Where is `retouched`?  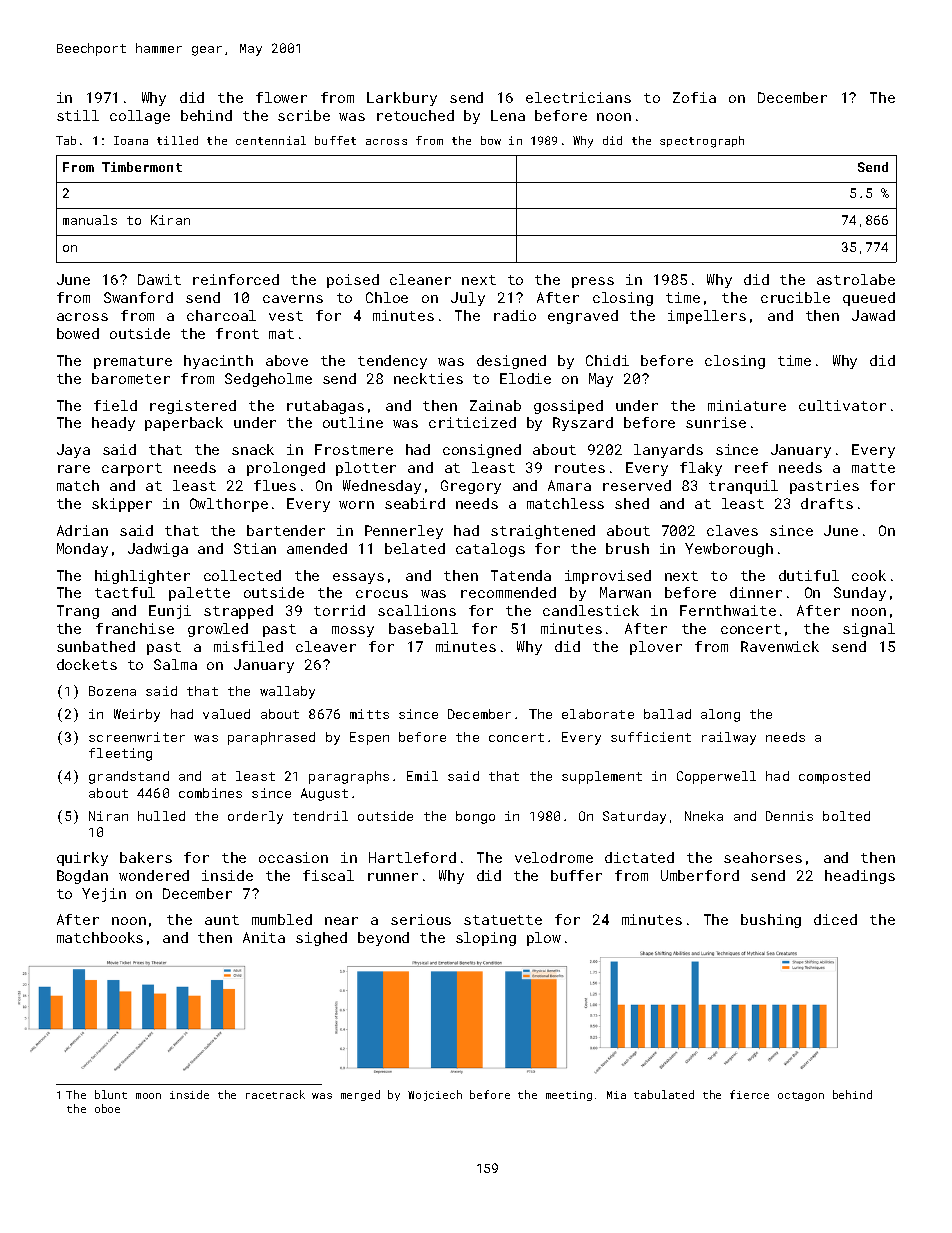 retouched is located at coordinates (415, 115).
